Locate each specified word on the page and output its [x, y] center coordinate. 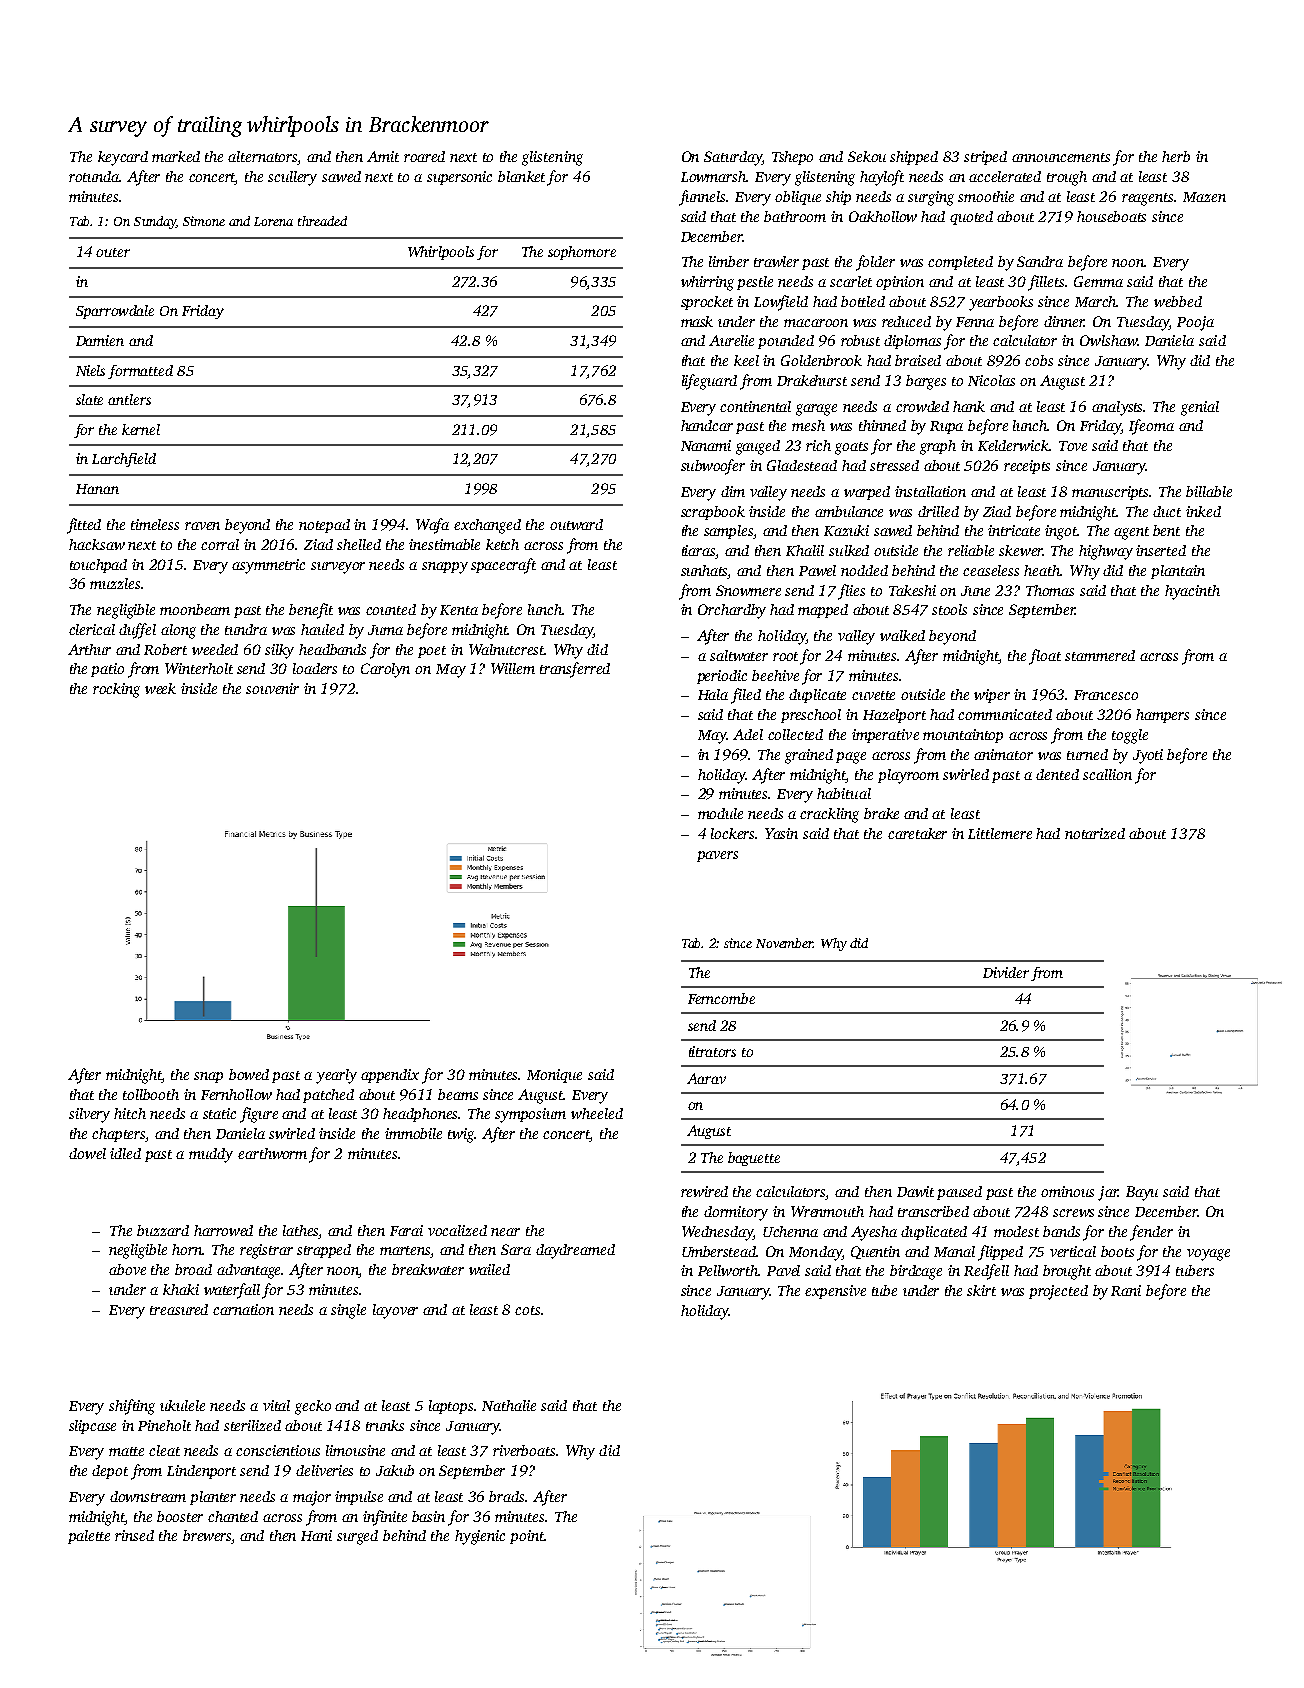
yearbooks [1001, 303]
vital [276, 1405]
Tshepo [792, 158]
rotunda [94, 176]
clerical [92, 629]
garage [816, 410]
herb [1176, 156]
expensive [835, 1292]
